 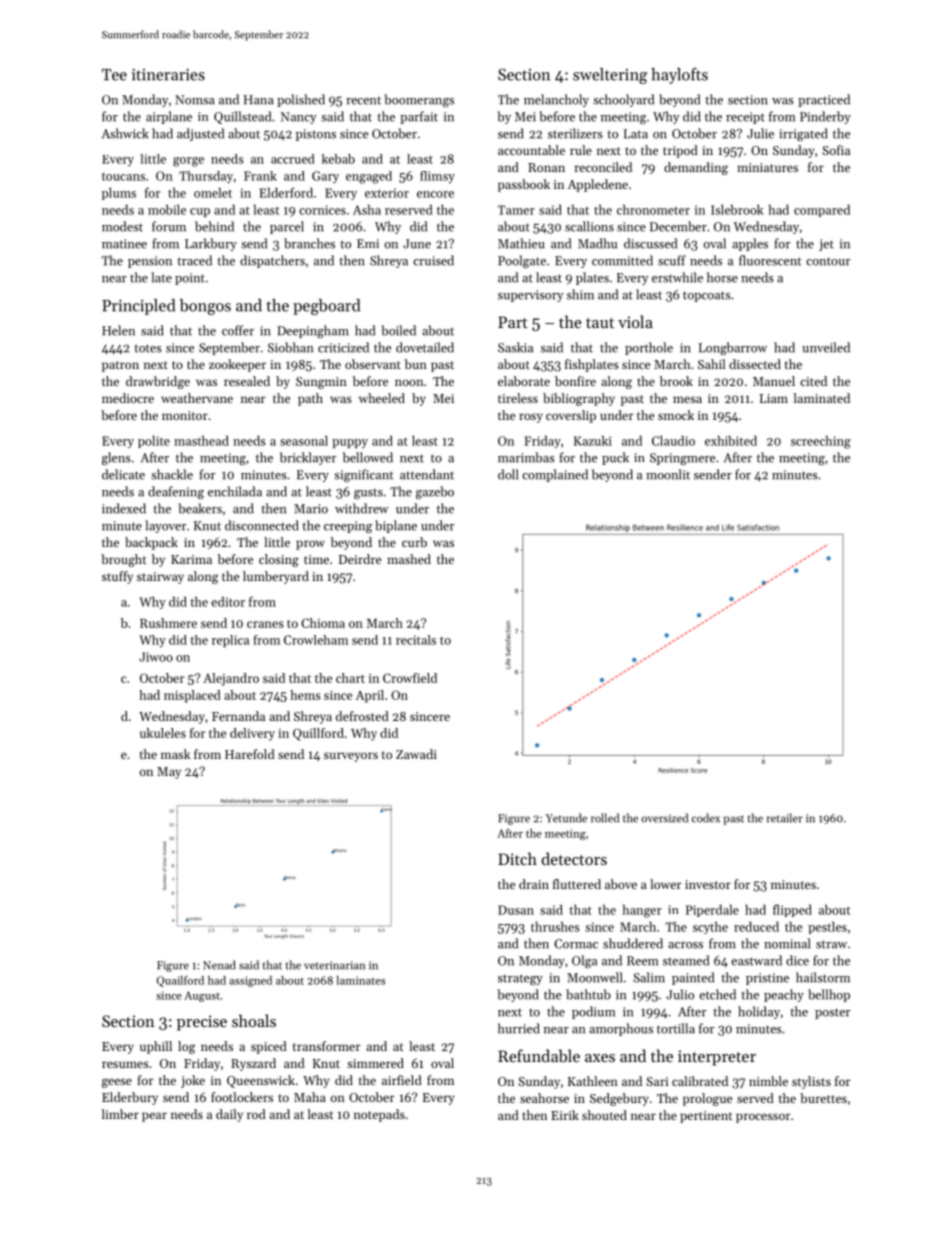 I want to click on erstwhile, so click(x=677, y=277).
